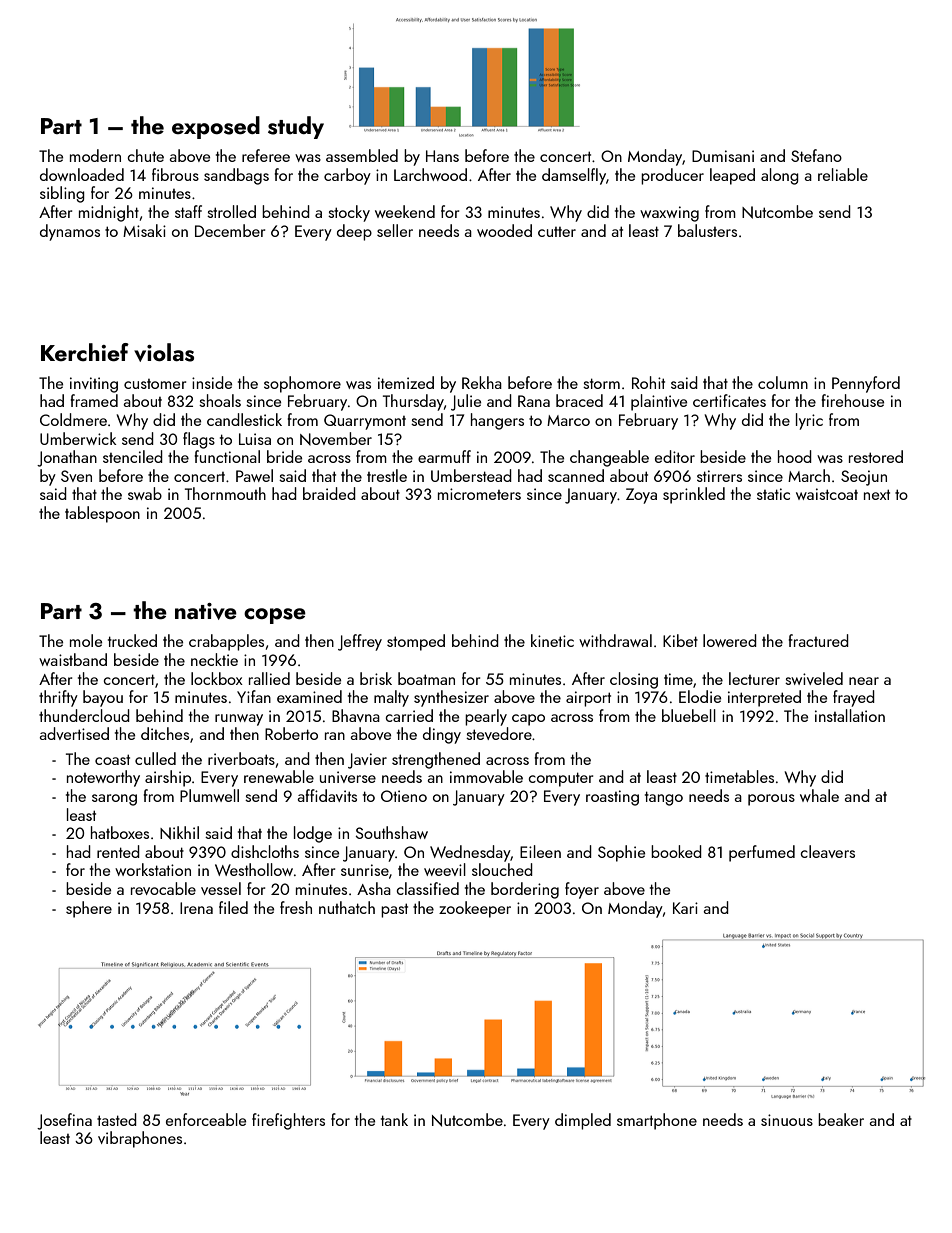 The width and height of the screenshot is (952, 1233). Describe the element at coordinates (442, 735) in the screenshot. I see `dingy` at that location.
